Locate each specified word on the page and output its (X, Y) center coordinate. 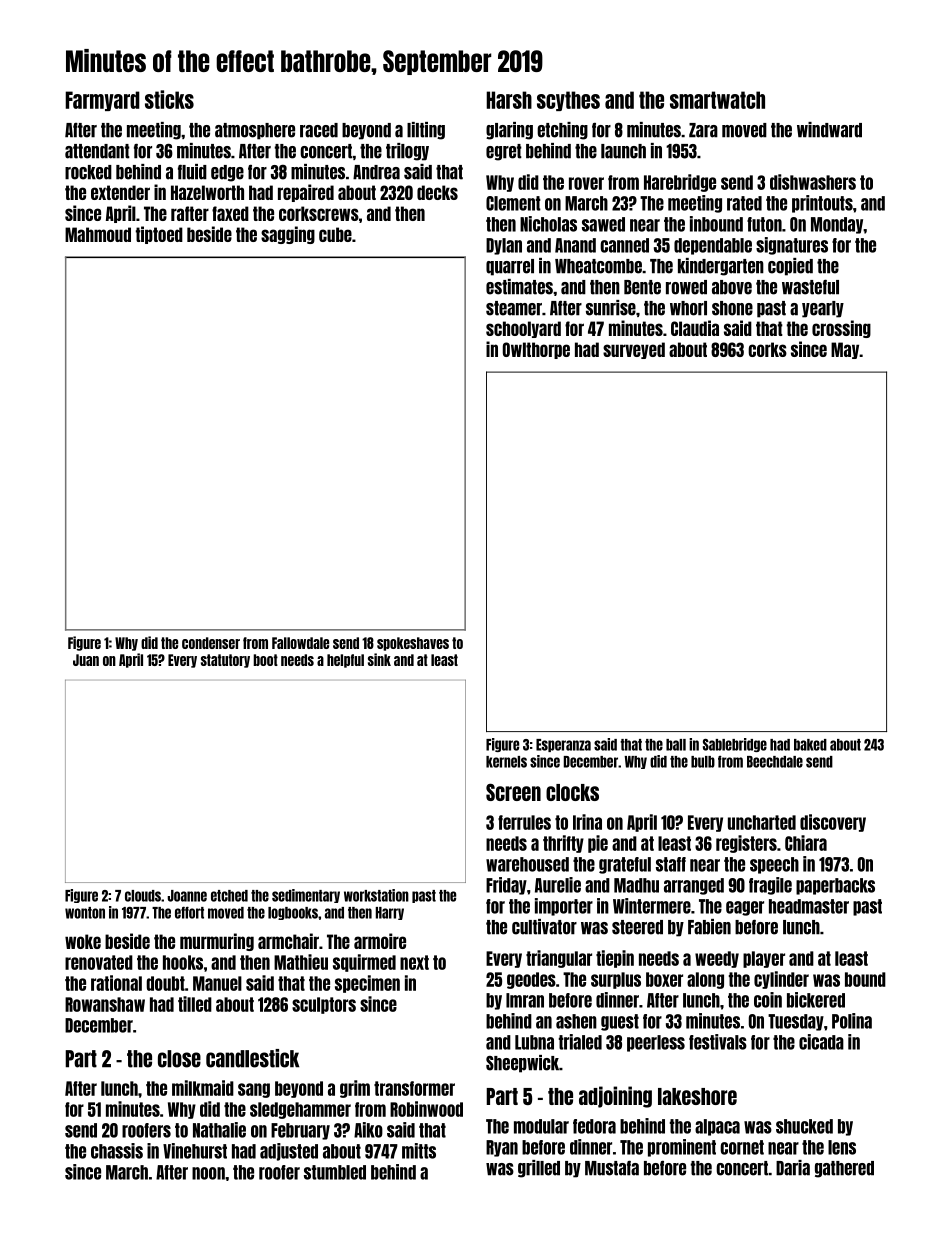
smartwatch (717, 100)
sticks (169, 99)
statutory (225, 661)
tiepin (615, 959)
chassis (117, 1151)
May (845, 350)
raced (319, 130)
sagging (288, 235)
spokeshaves (413, 644)
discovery (833, 823)
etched (229, 896)
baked (810, 745)
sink (379, 659)
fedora (594, 1126)
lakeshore (697, 1096)
